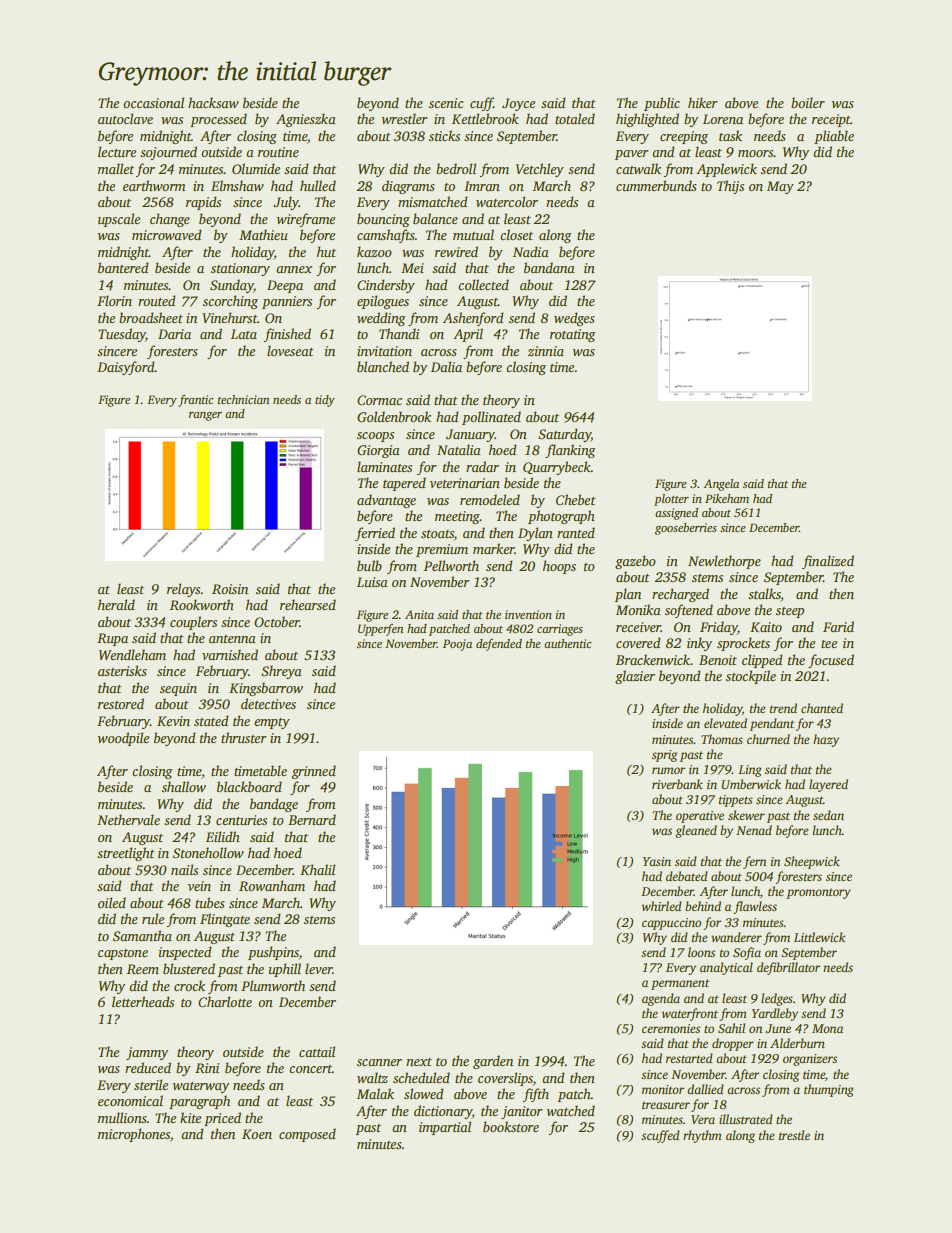  What do you see at coordinates (446, 103) in the screenshot?
I see `scenic` at bounding box center [446, 103].
